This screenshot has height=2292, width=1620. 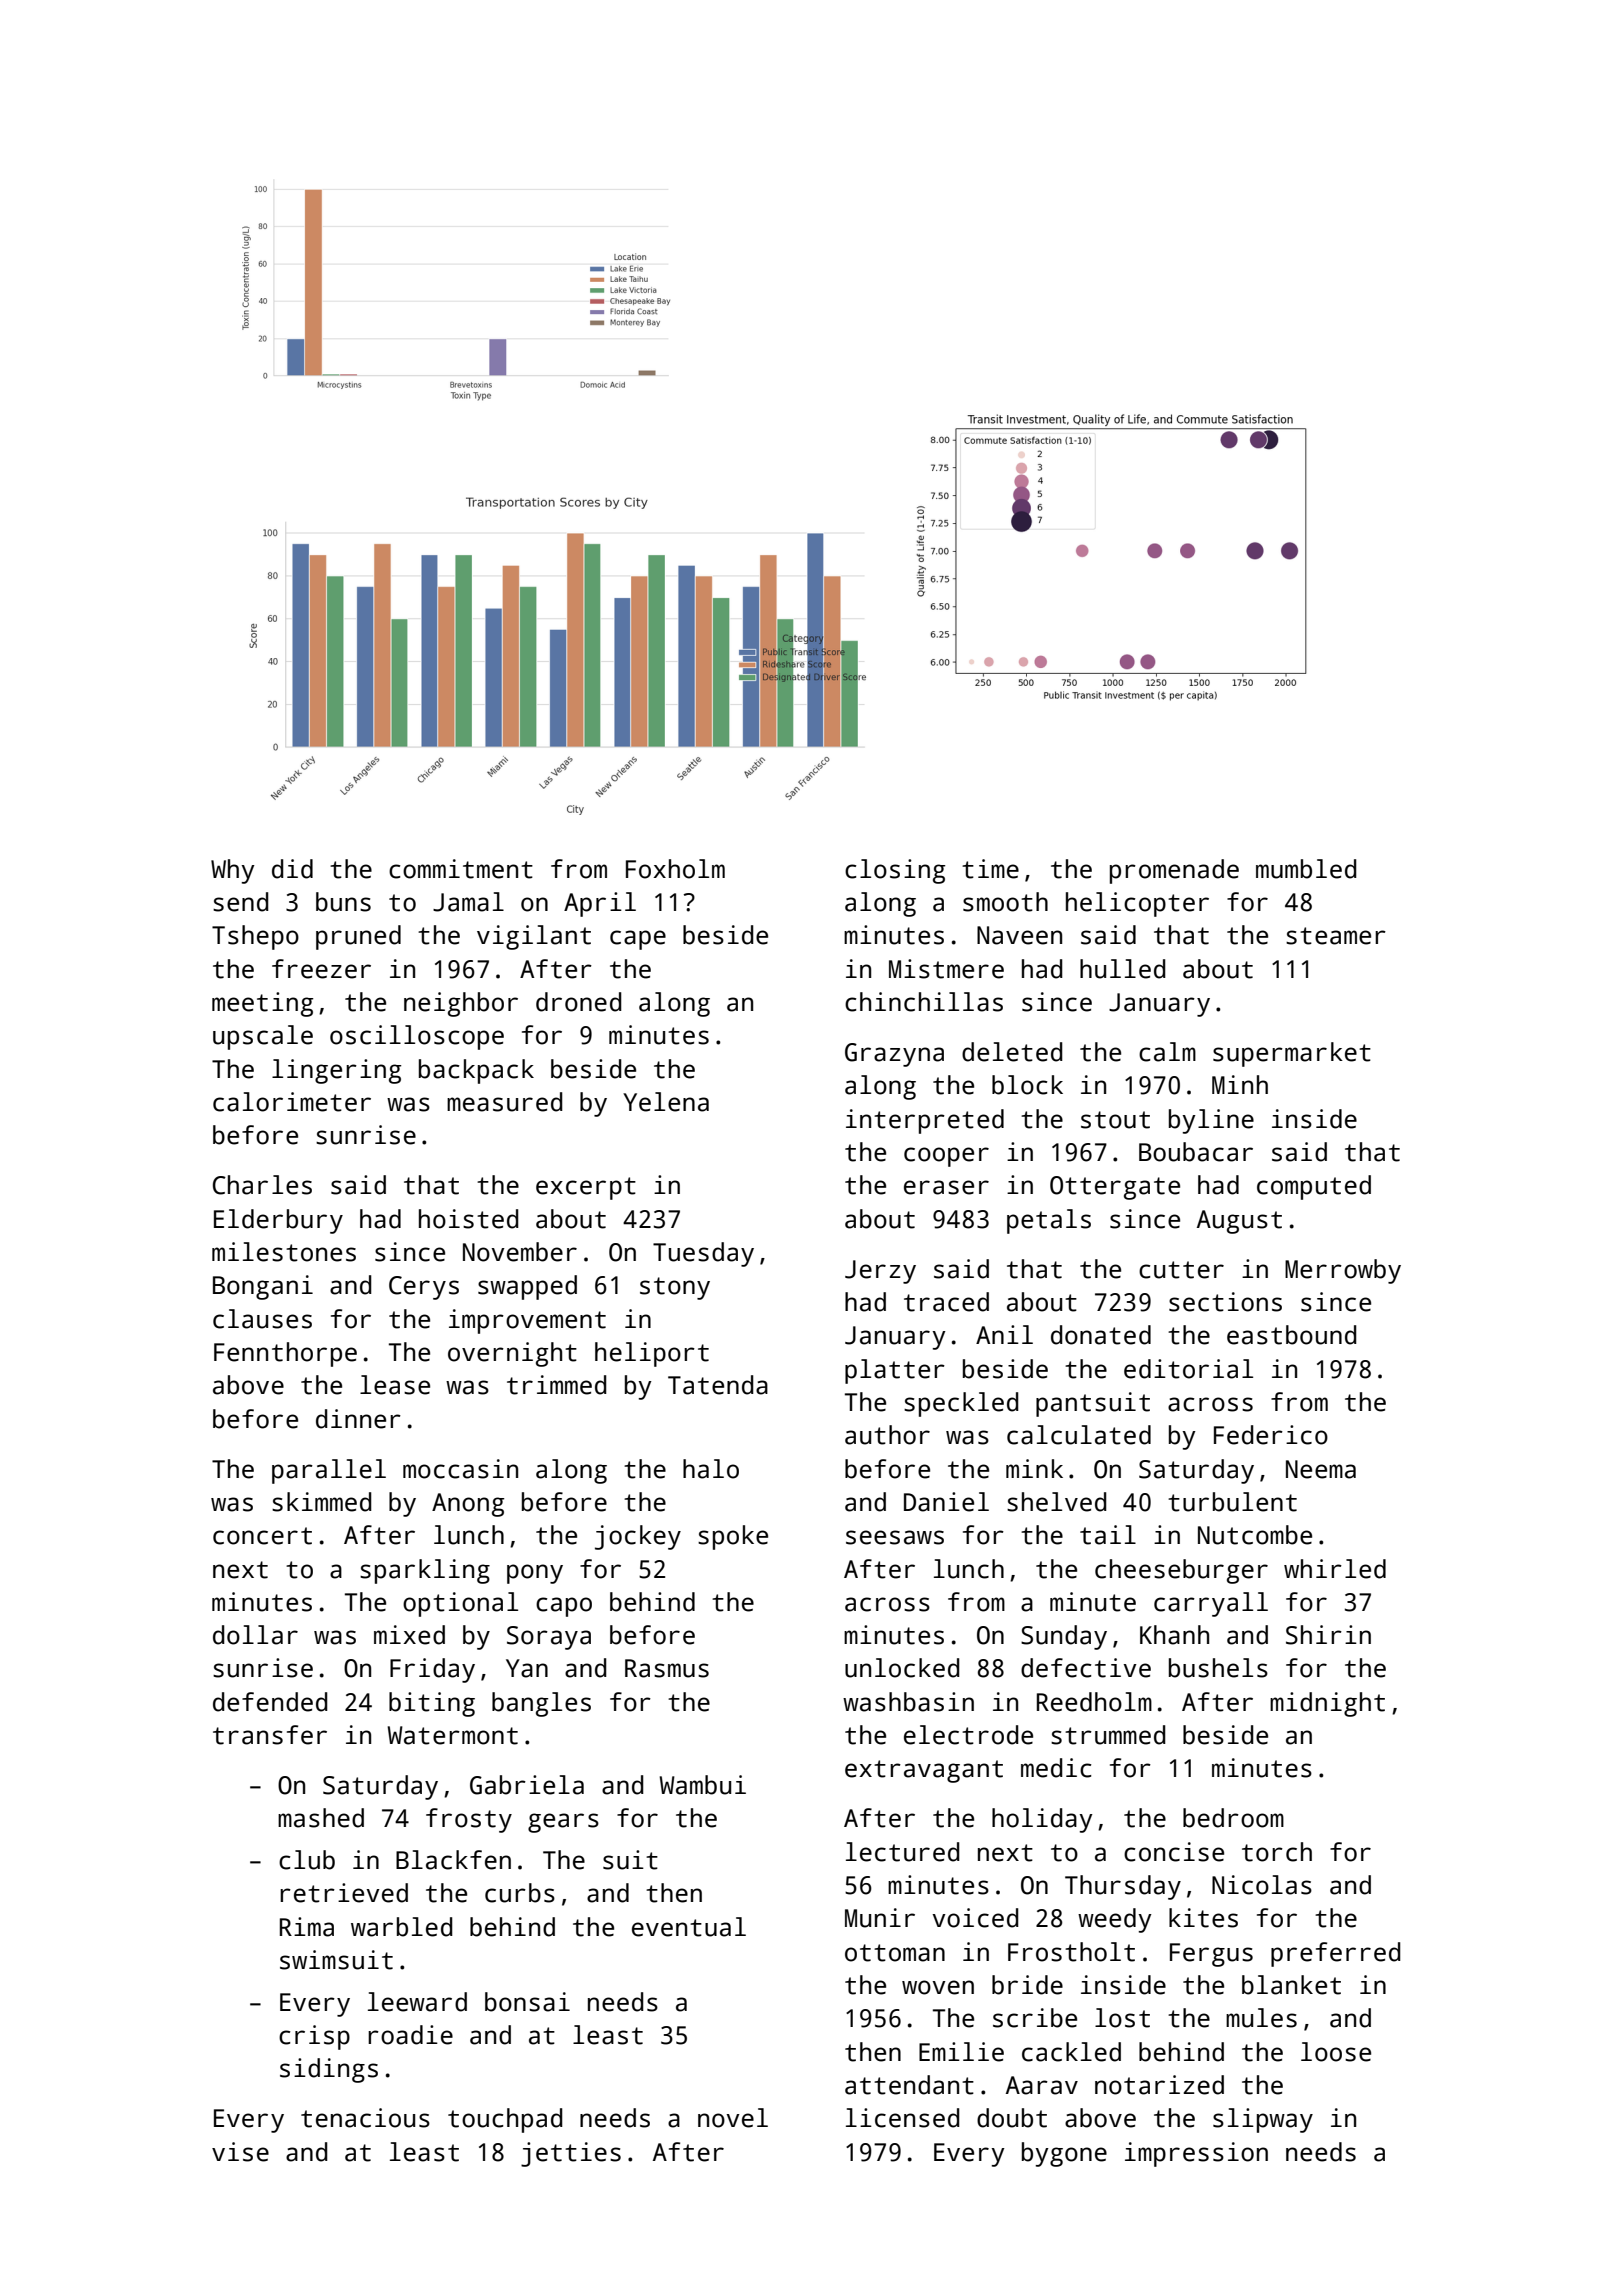 I want to click on eastbound, so click(x=1291, y=1335).
